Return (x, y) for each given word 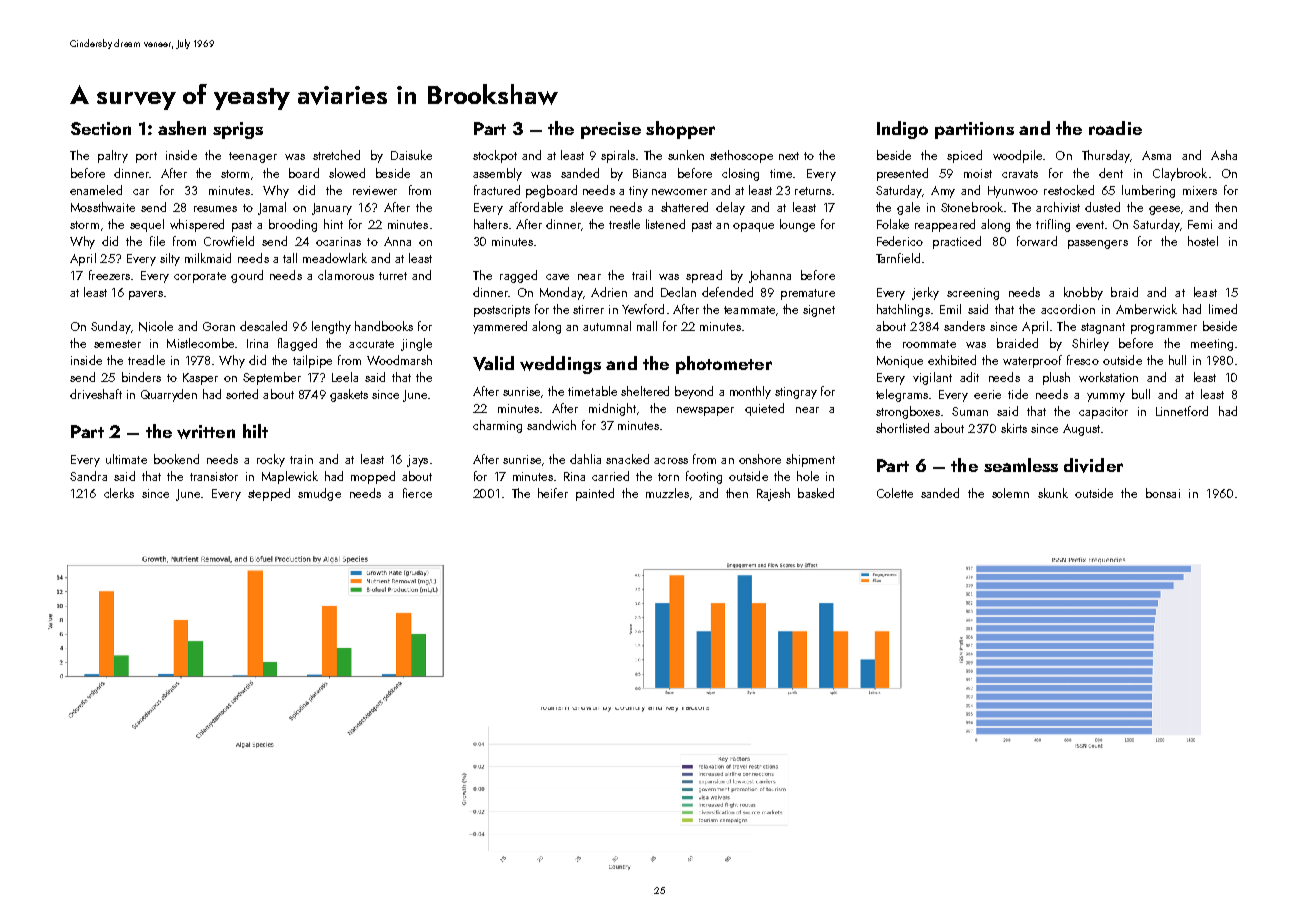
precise (611, 130)
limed (1223, 309)
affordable (536, 207)
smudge (319, 494)
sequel (147, 225)
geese (1164, 210)
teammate (749, 310)
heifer (553, 493)
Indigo (902, 130)
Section (101, 128)
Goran (219, 326)
